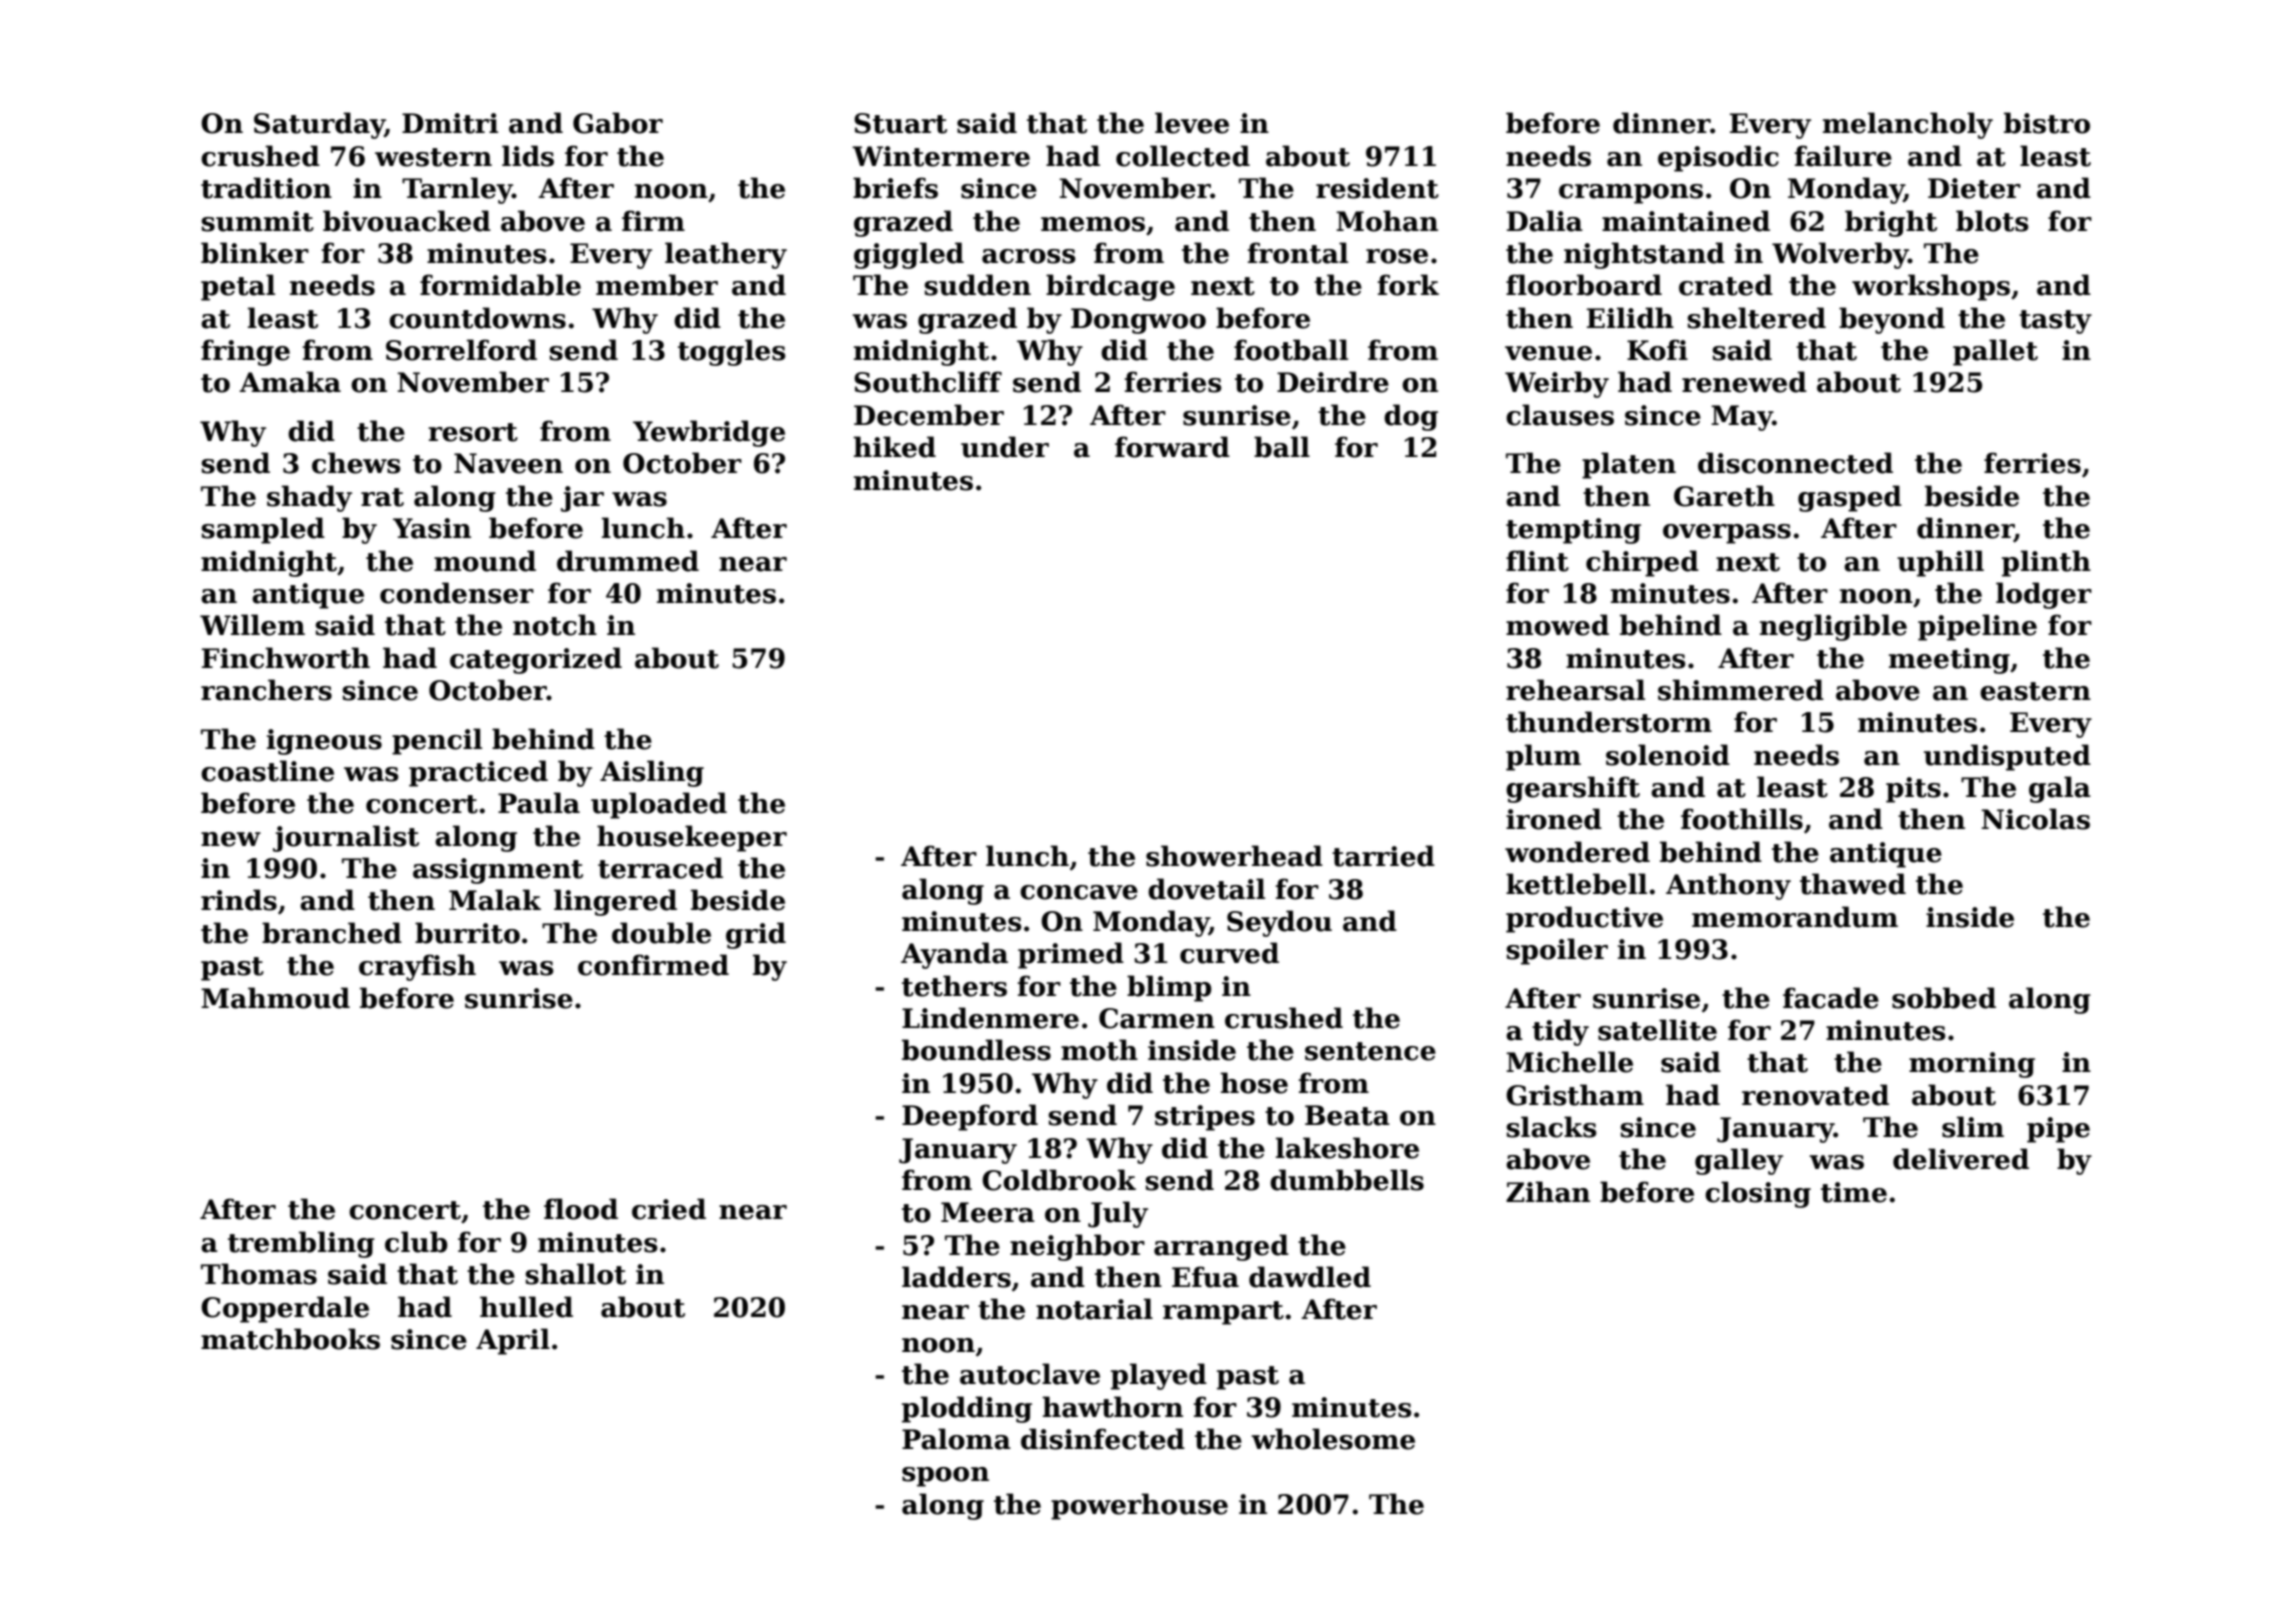  I want to click on Southcliff, so click(928, 382).
